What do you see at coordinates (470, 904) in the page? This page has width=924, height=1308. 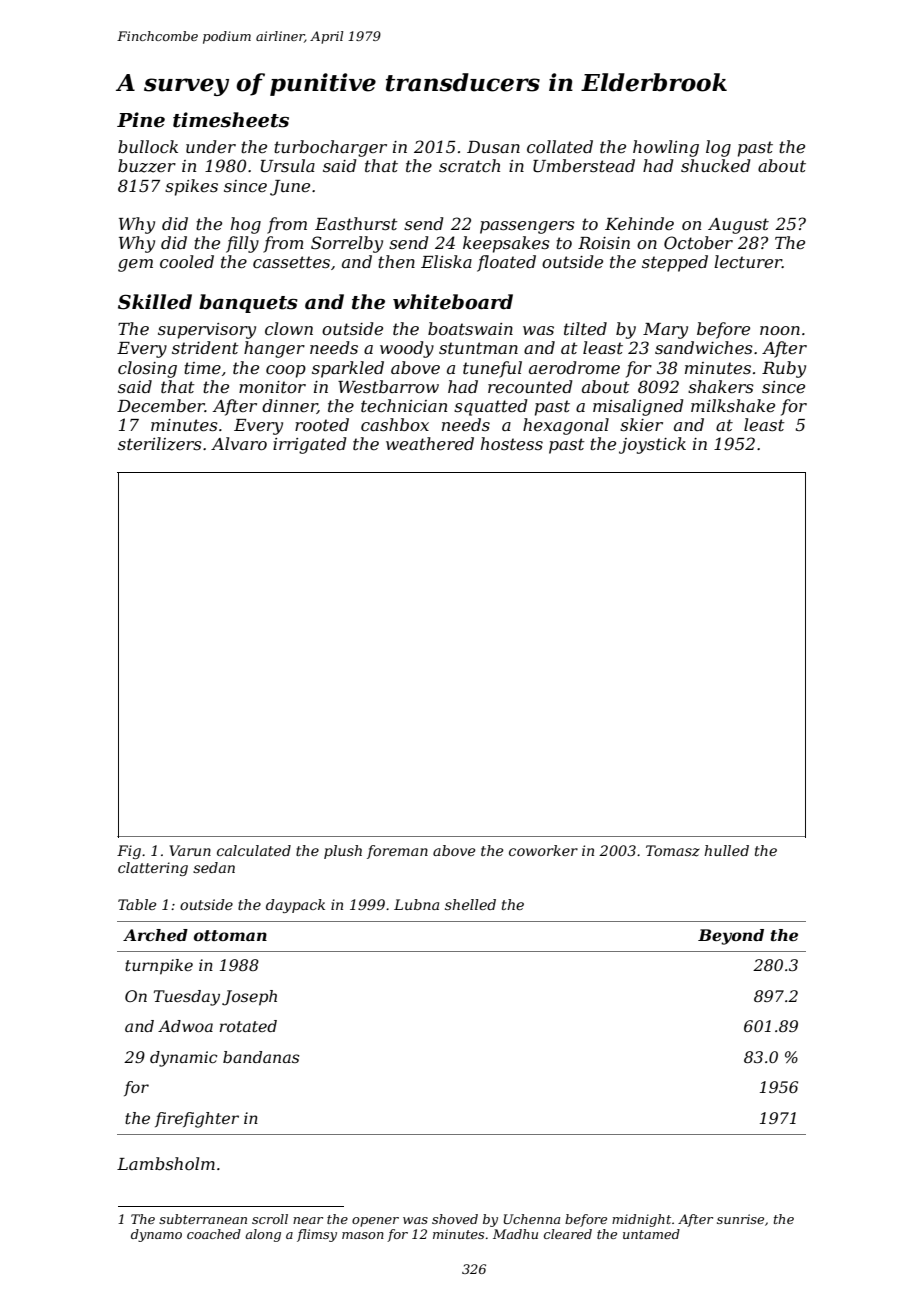 I see `shelled` at bounding box center [470, 904].
